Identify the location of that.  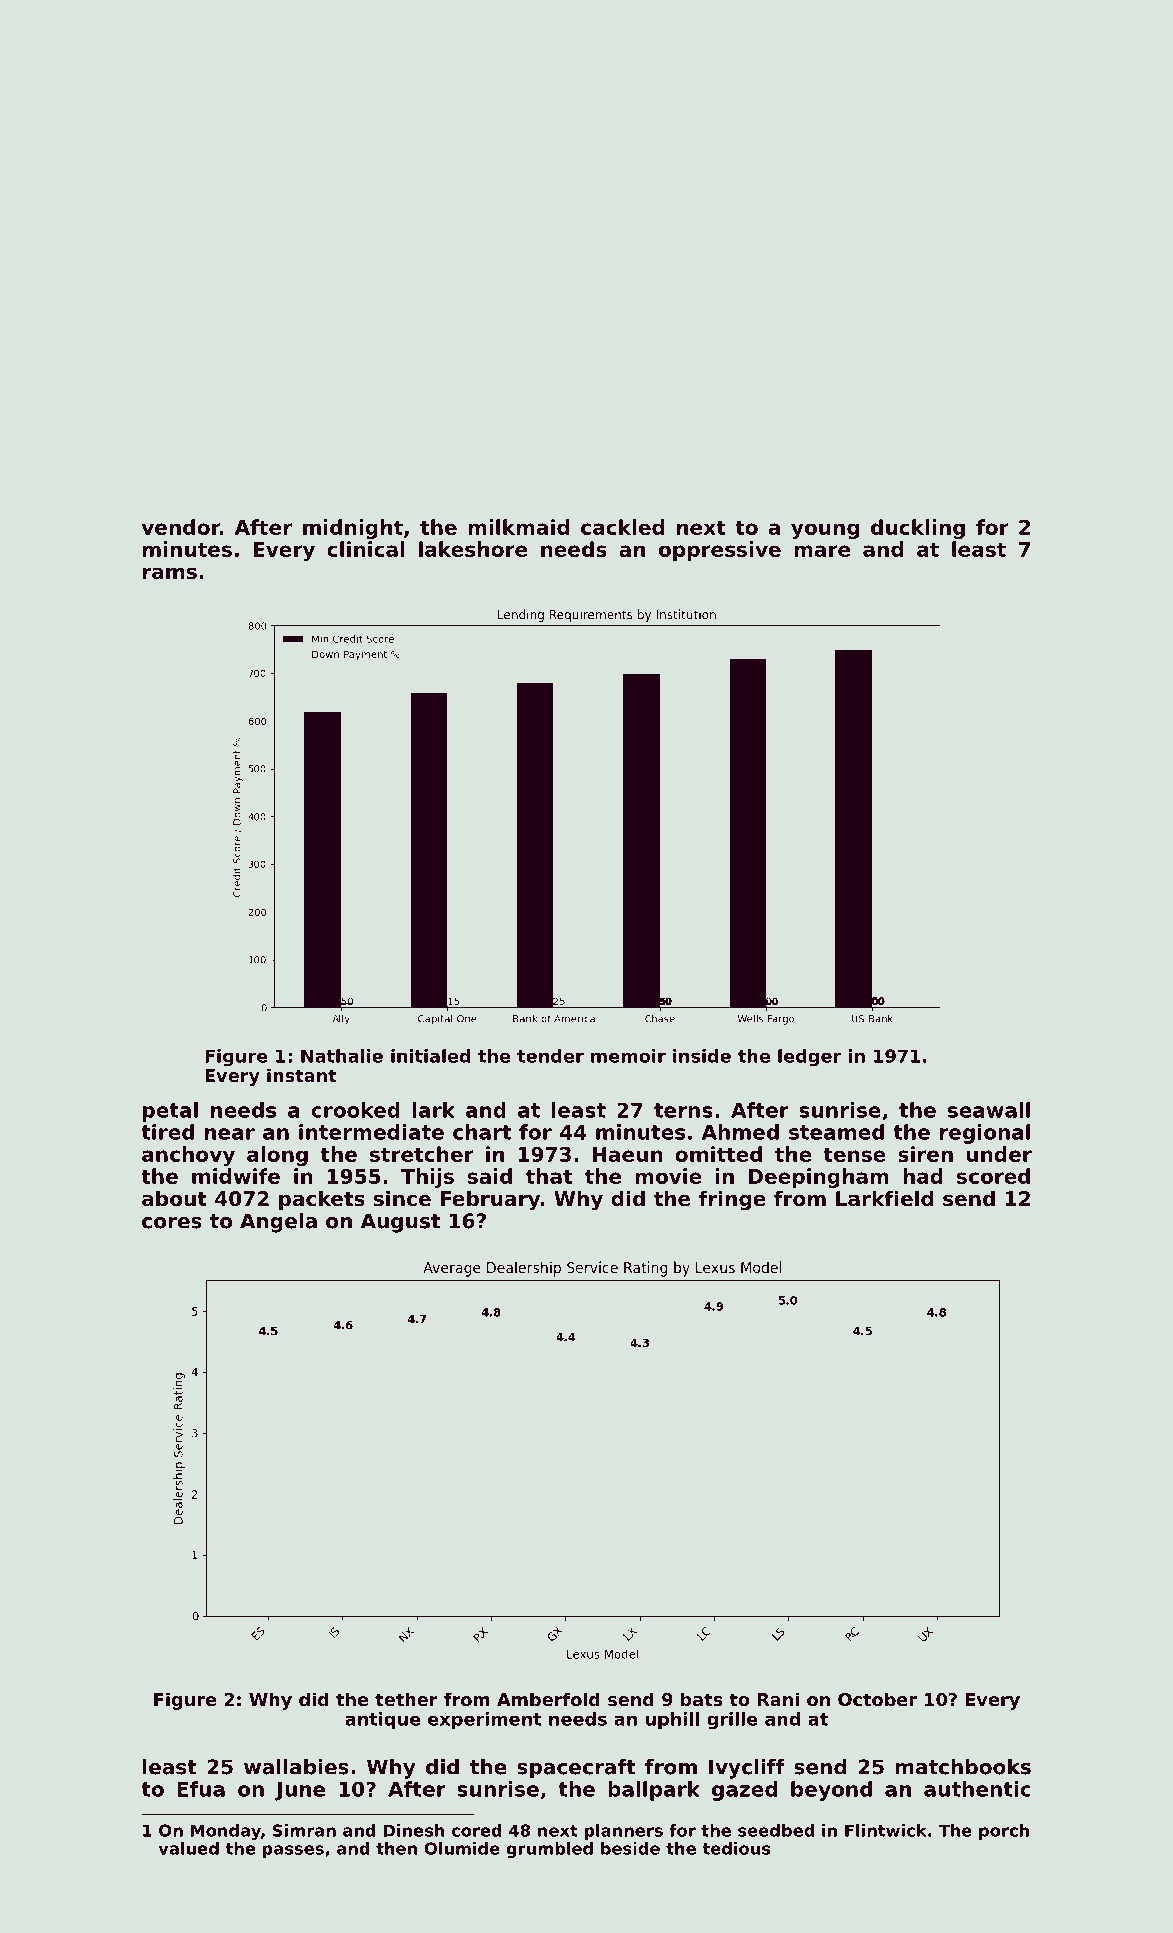
(549, 1176).
